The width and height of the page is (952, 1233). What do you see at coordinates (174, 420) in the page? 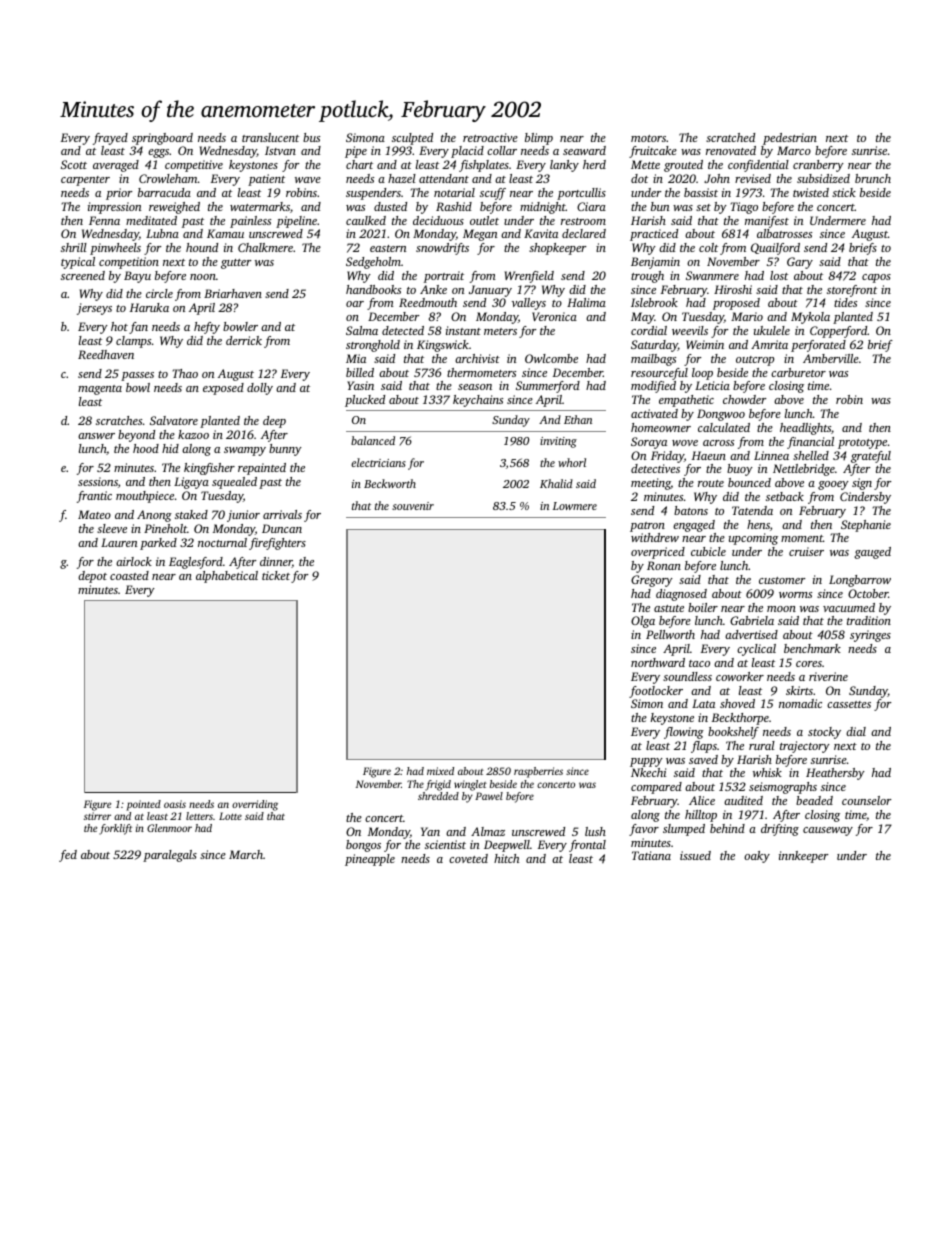
I see `Salvatore` at bounding box center [174, 420].
